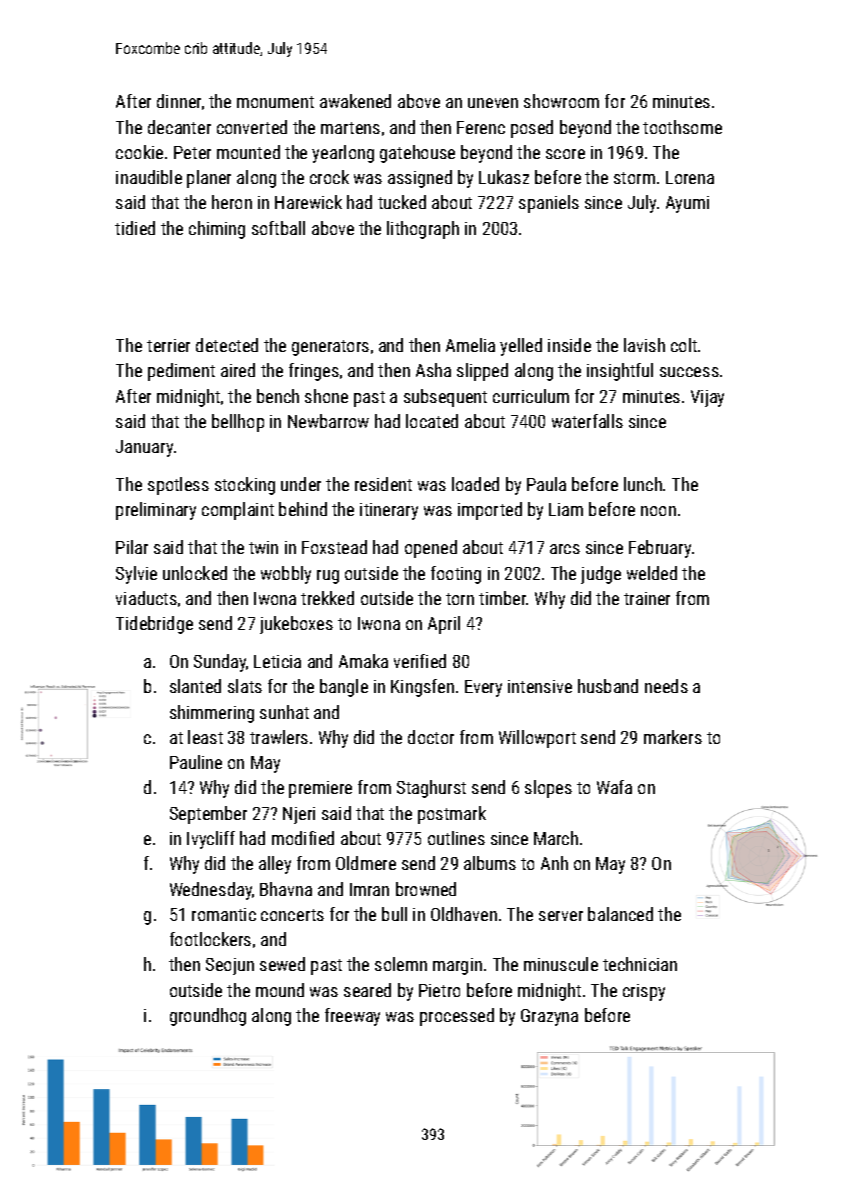 Image resolution: width=843 pixels, height=1196 pixels. Describe the element at coordinates (682, 127) in the screenshot. I see `toothsome` at that location.
